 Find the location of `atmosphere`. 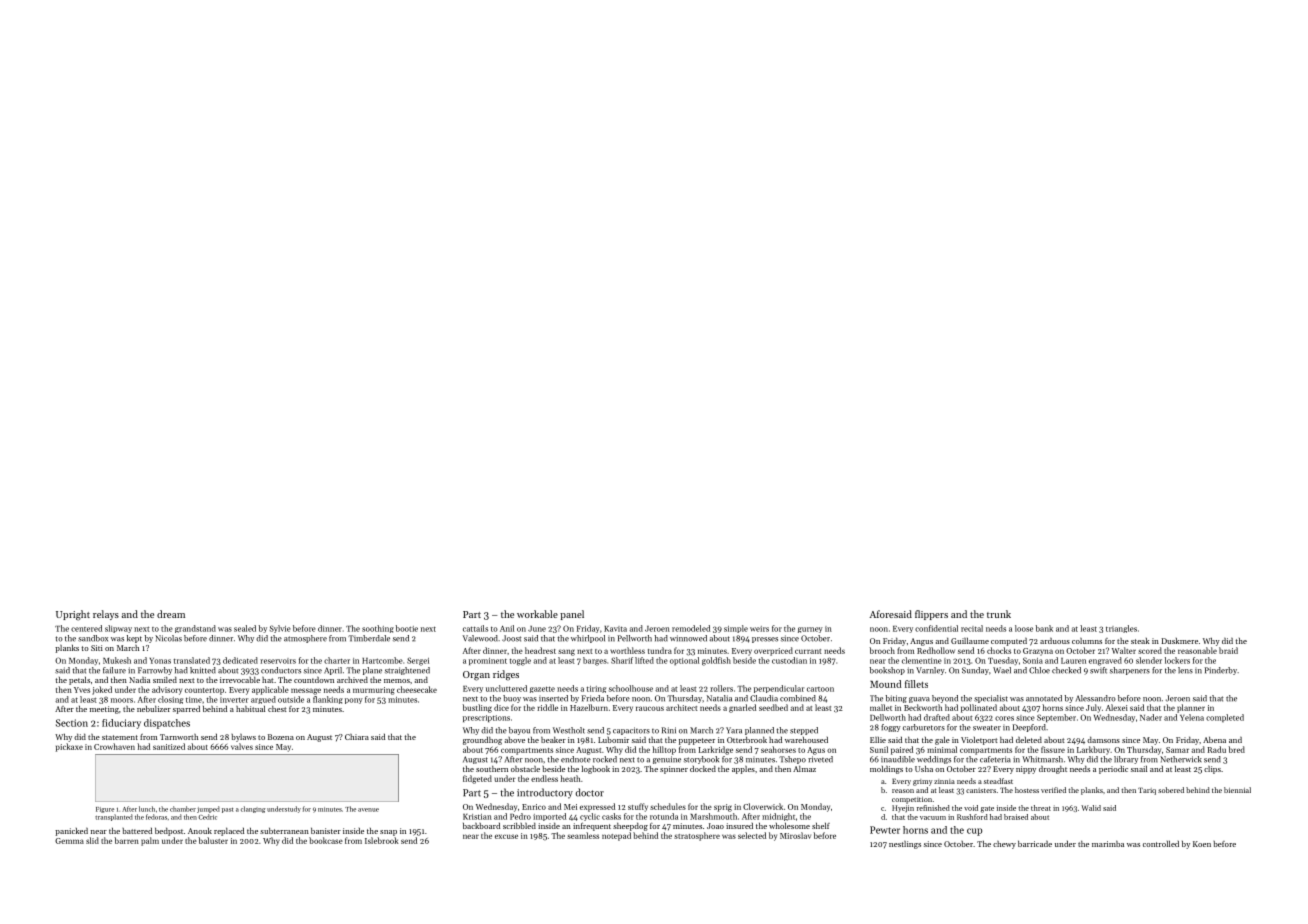

atmosphere is located at coordinates (305, 639).
